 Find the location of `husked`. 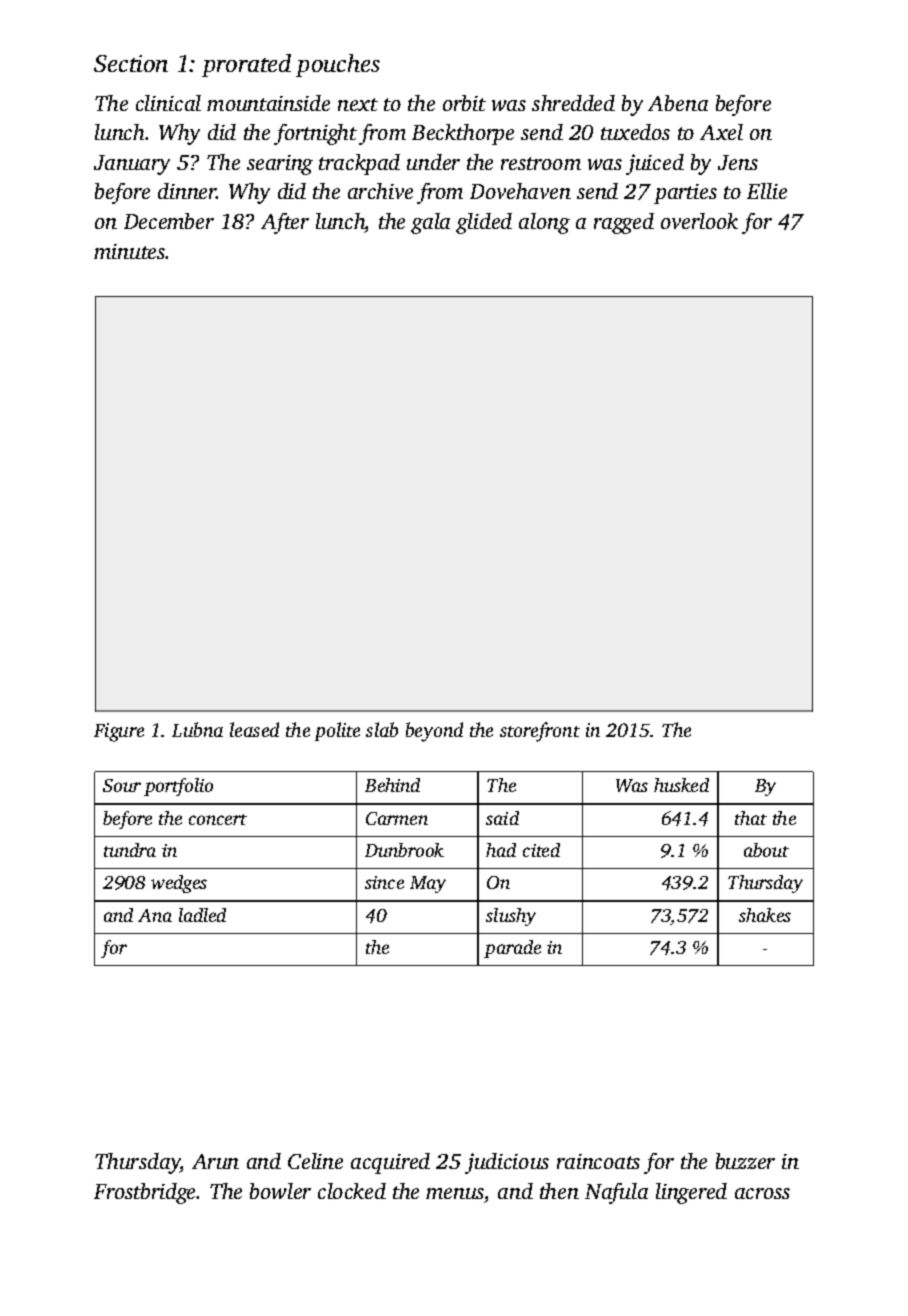

husked is located at coordinates (681, 785).
